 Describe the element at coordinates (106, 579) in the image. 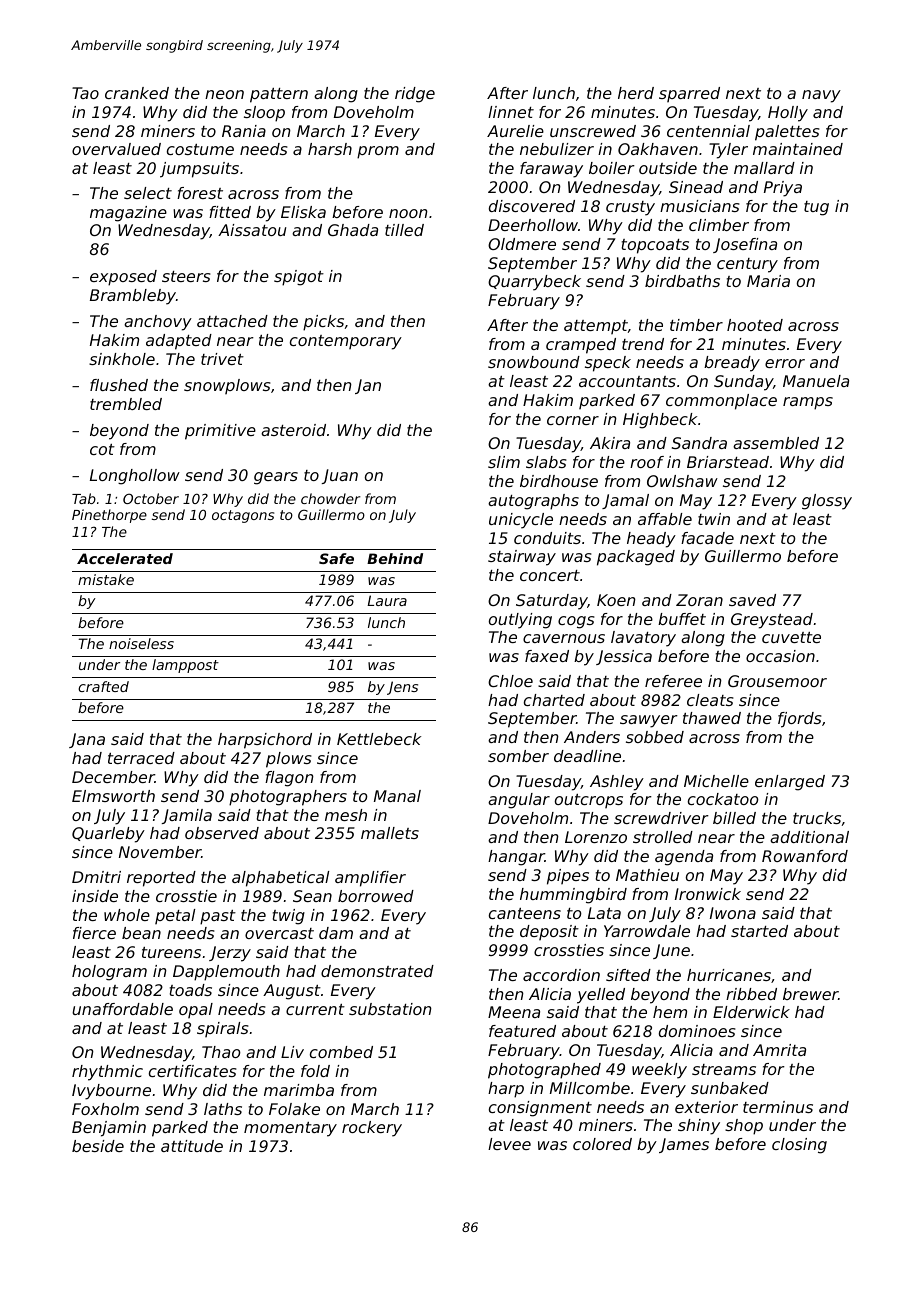

I see `mistake` at that location.
